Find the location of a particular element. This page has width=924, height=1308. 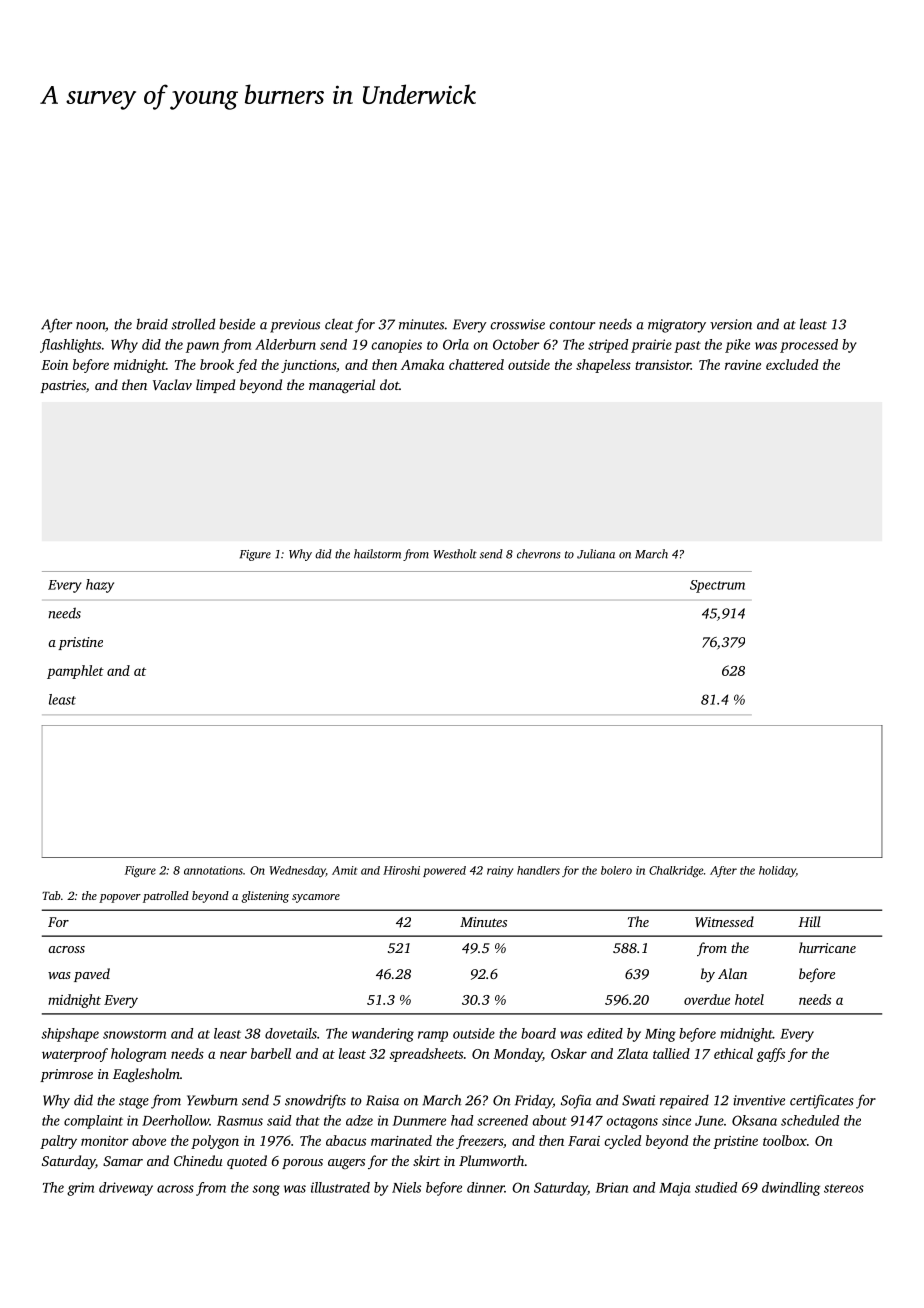

Niels is located at coordinates (406, 1187).
